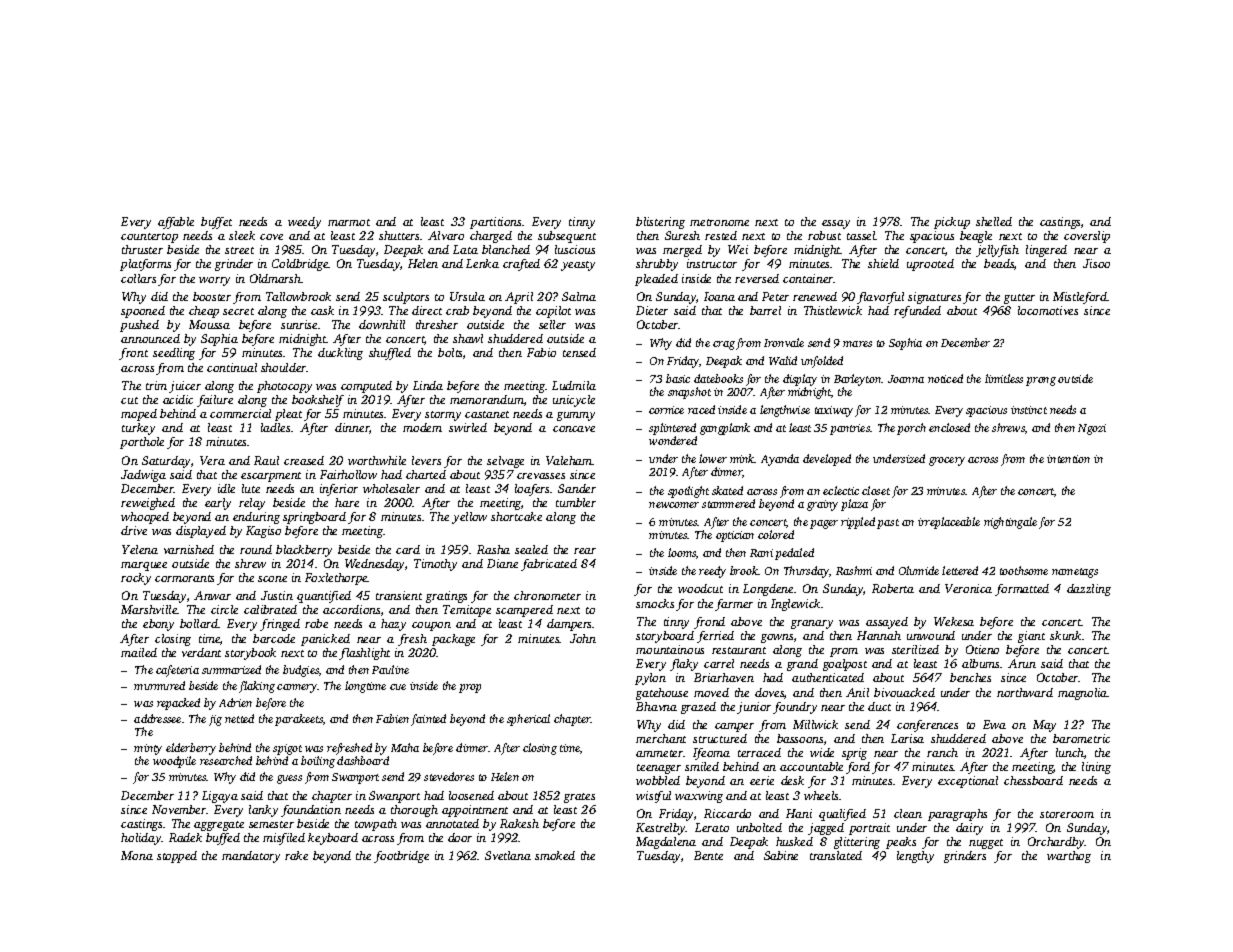  What do you see at coordinates (708, 855) in the screenshot?
I see `Bente` at bounding box center [708, 855].
